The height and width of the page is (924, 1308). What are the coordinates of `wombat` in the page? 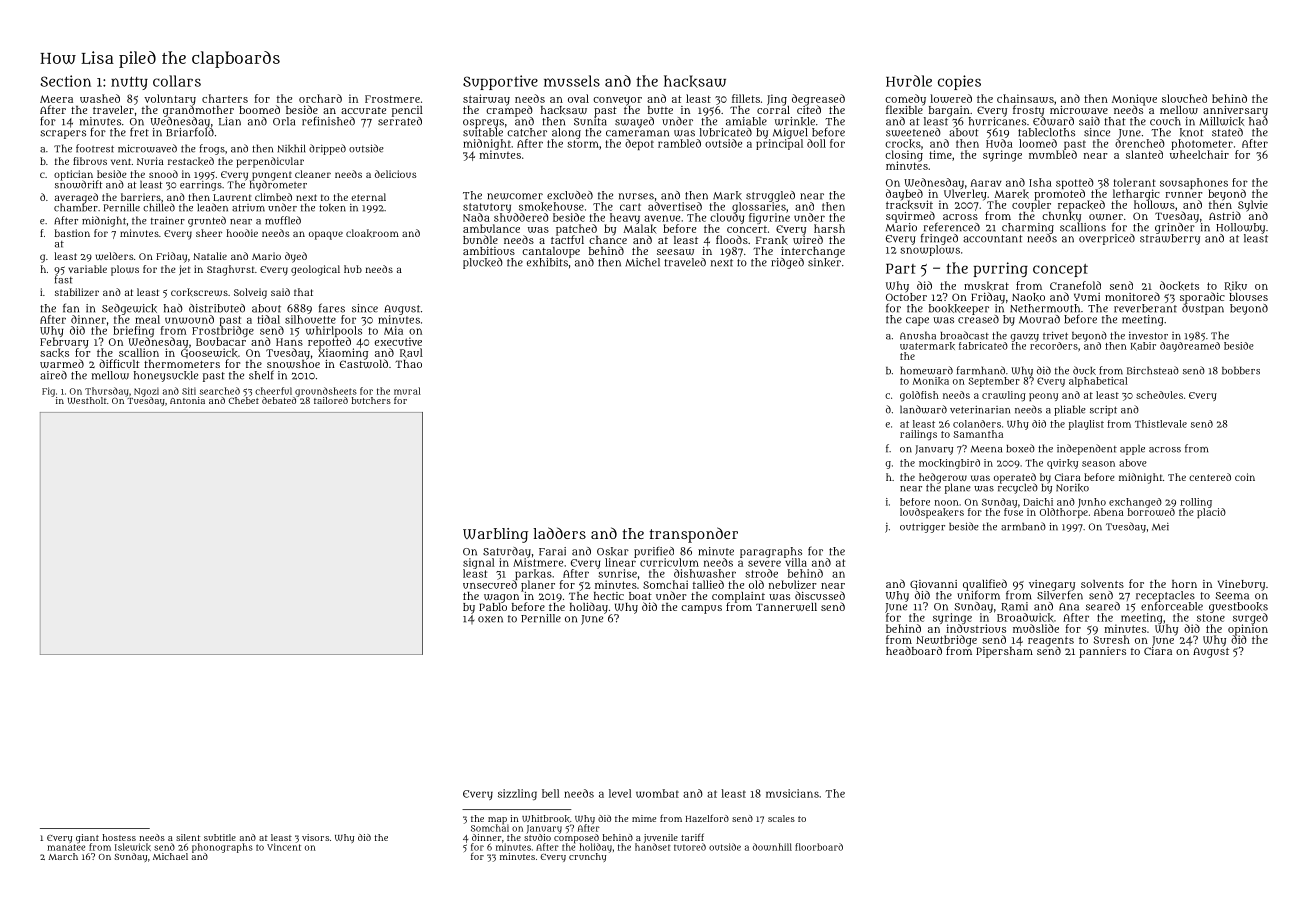 It's located at (657, 793).
